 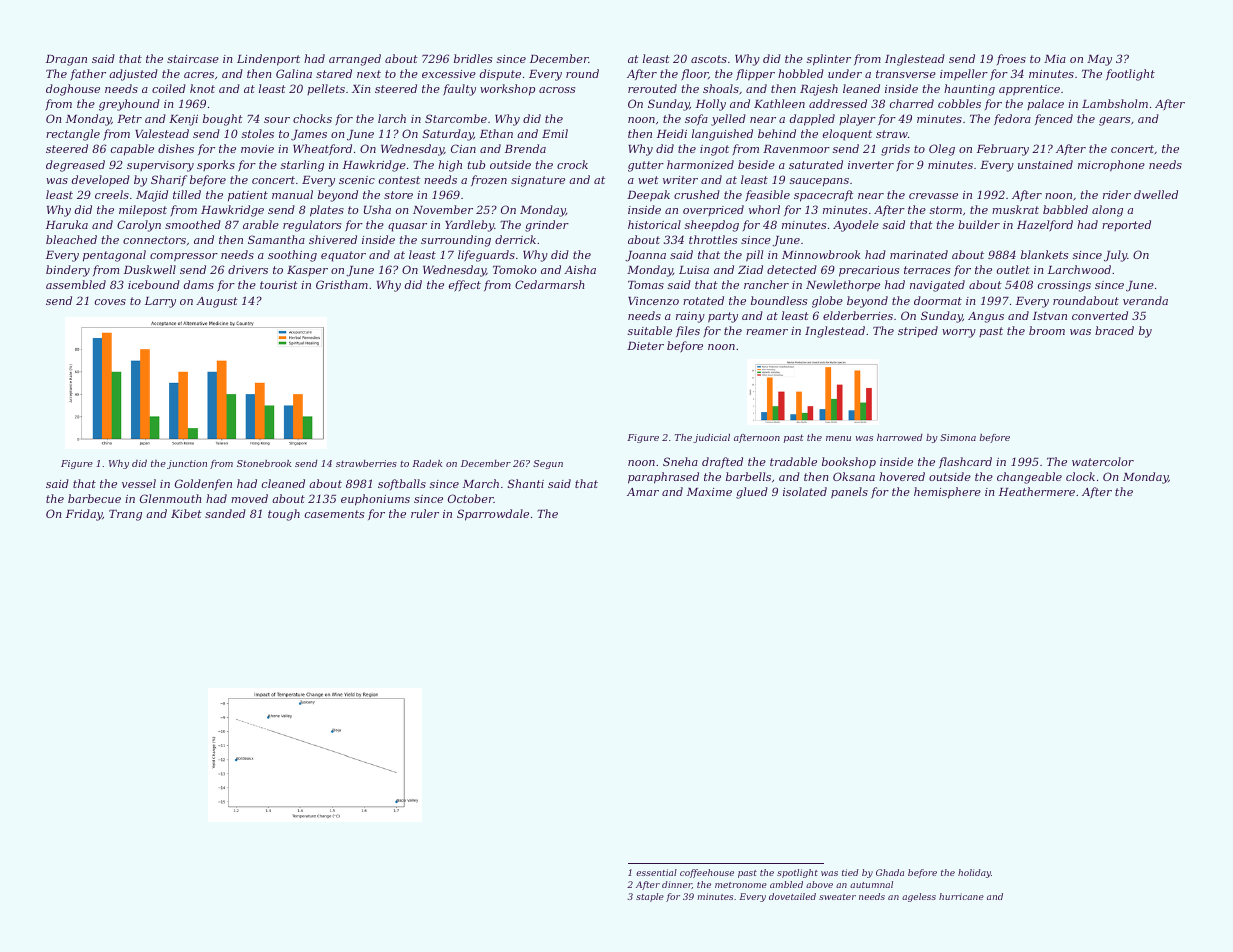 I want to click on staple, so click(x=650, y=897).
